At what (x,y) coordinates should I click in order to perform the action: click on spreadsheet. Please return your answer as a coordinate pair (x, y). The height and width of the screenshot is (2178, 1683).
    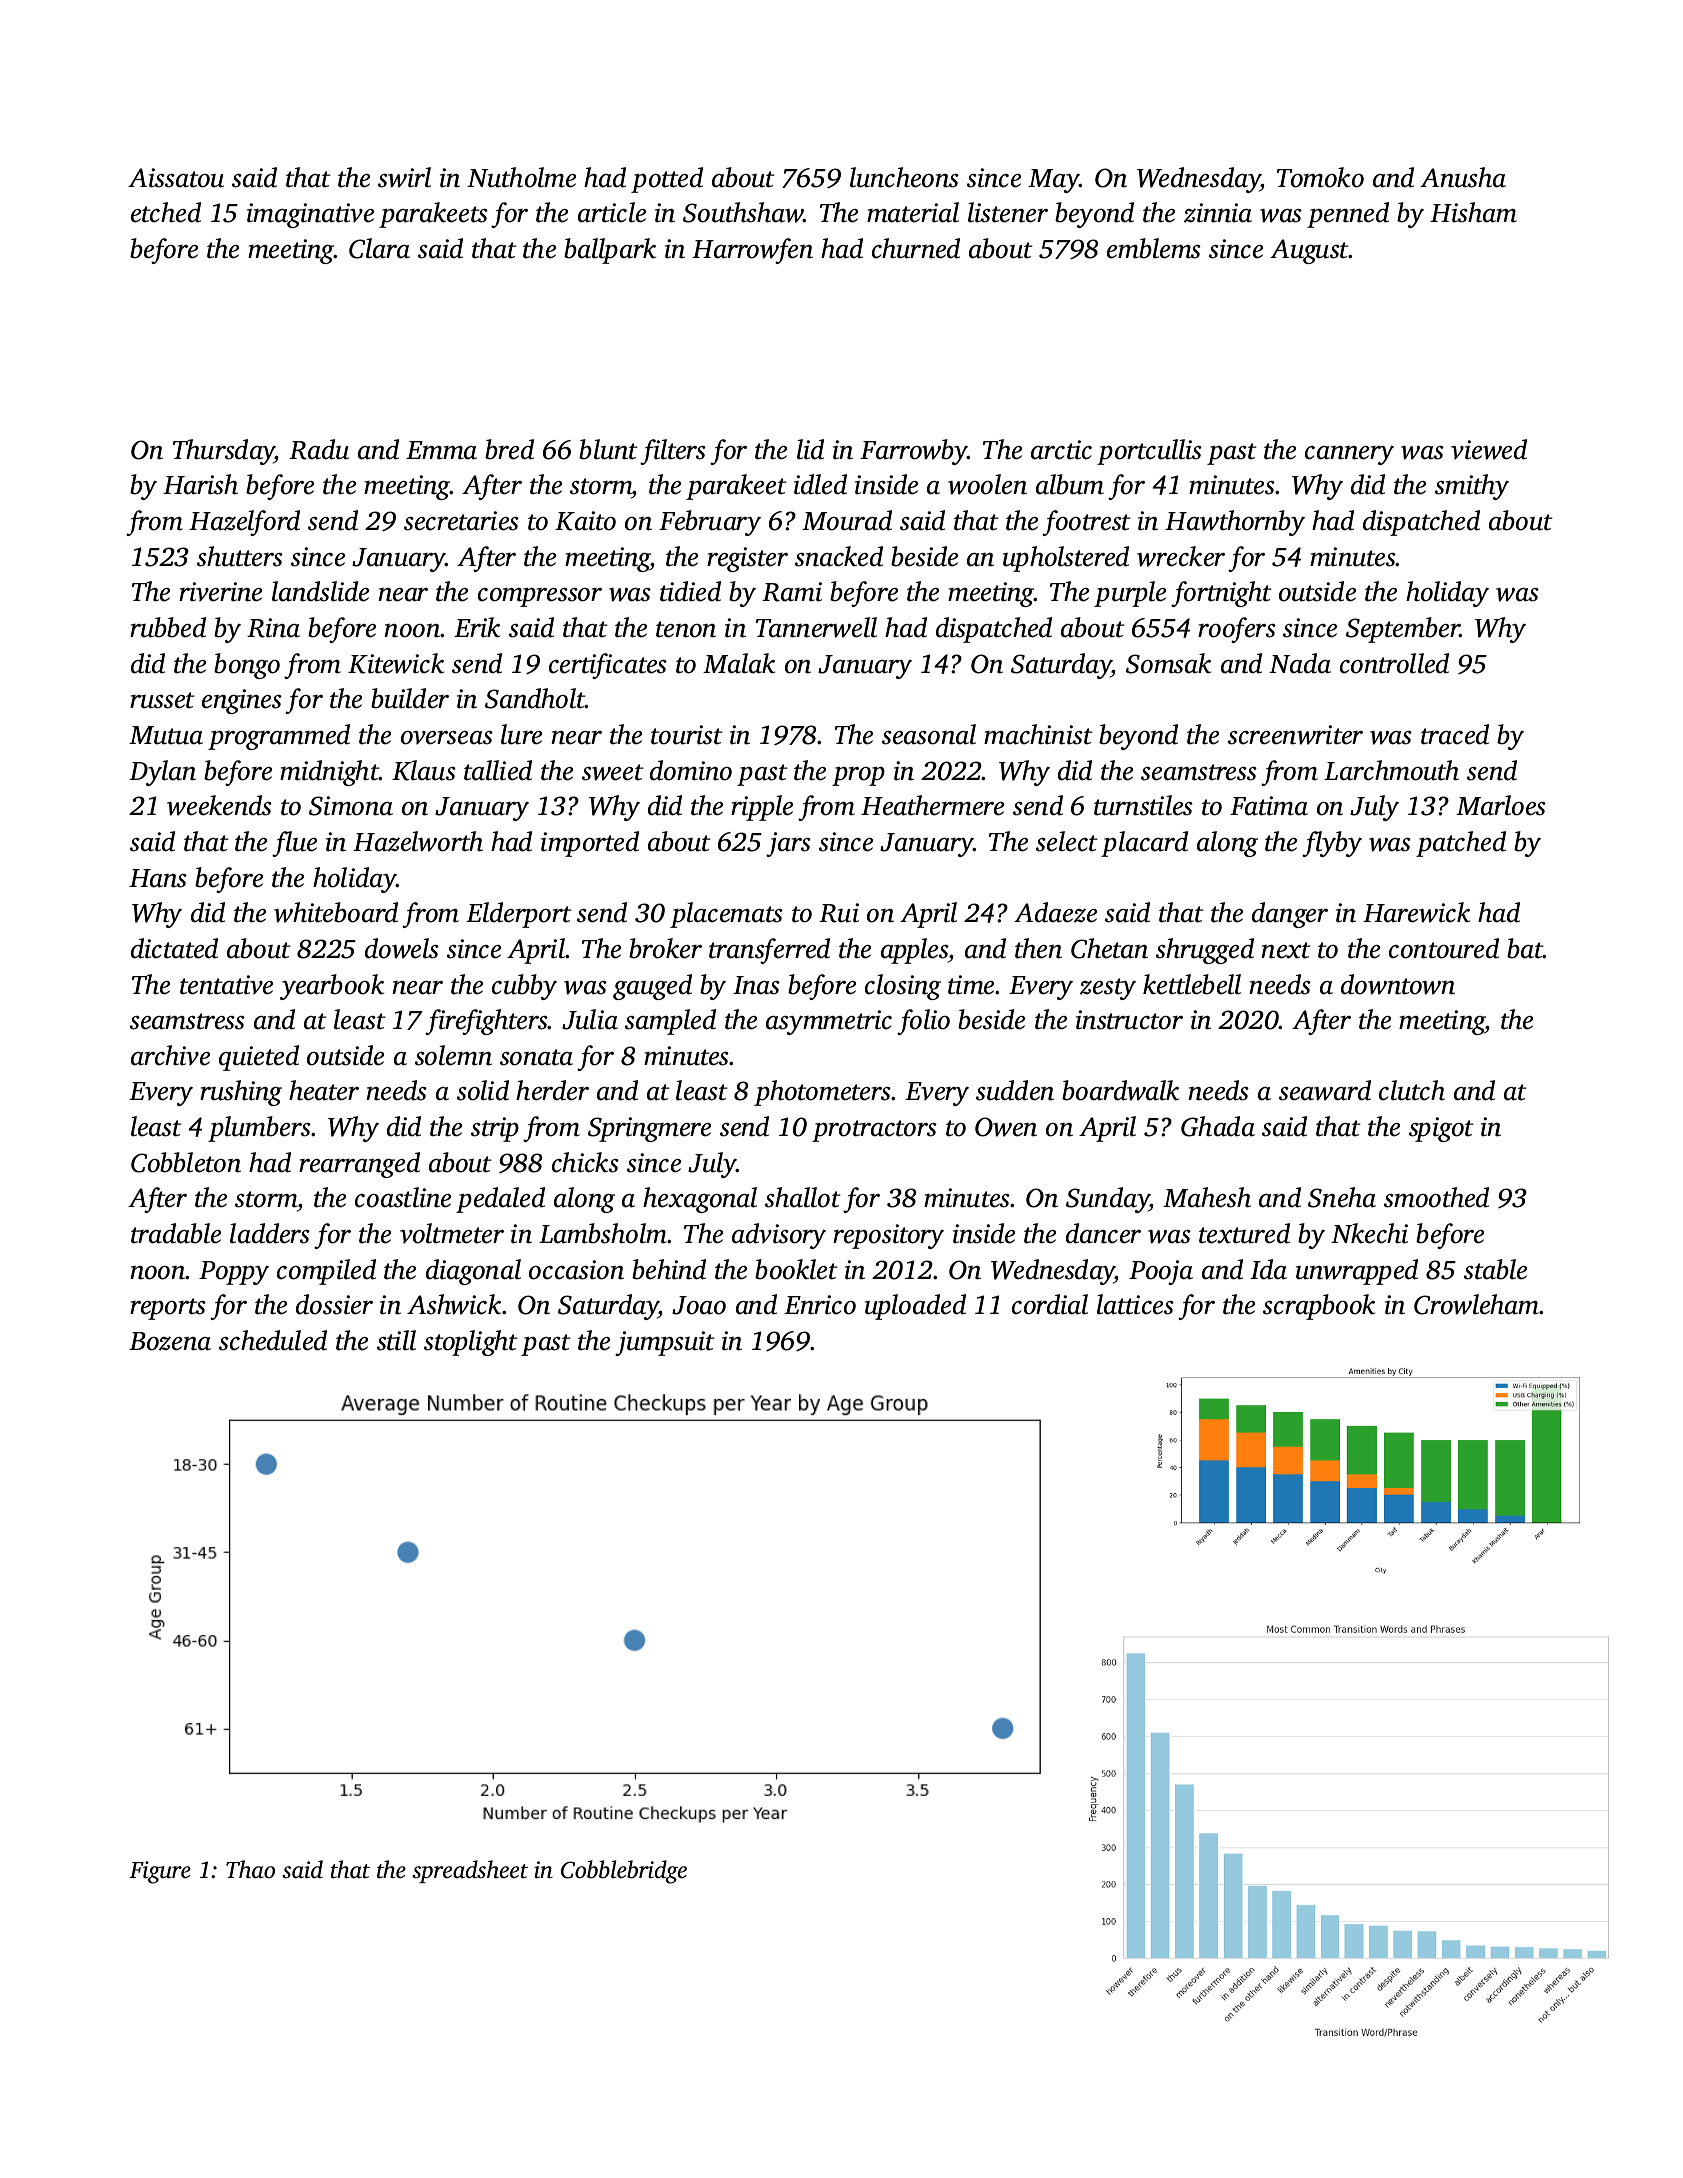
    Looking at the image, I should click on (470, 1871).
